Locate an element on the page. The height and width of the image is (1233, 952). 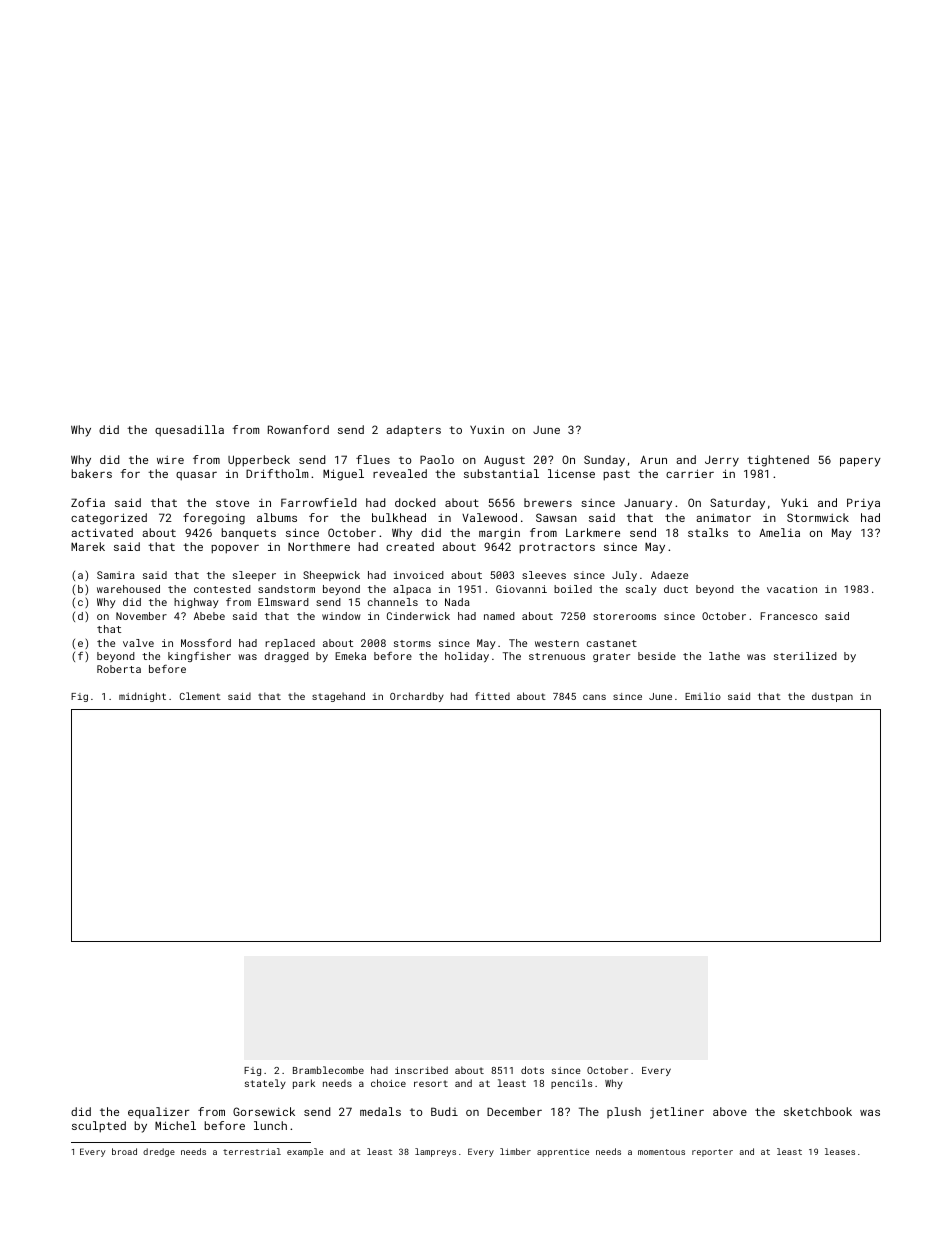
Rowanford is located at coordinates (298, 429).
